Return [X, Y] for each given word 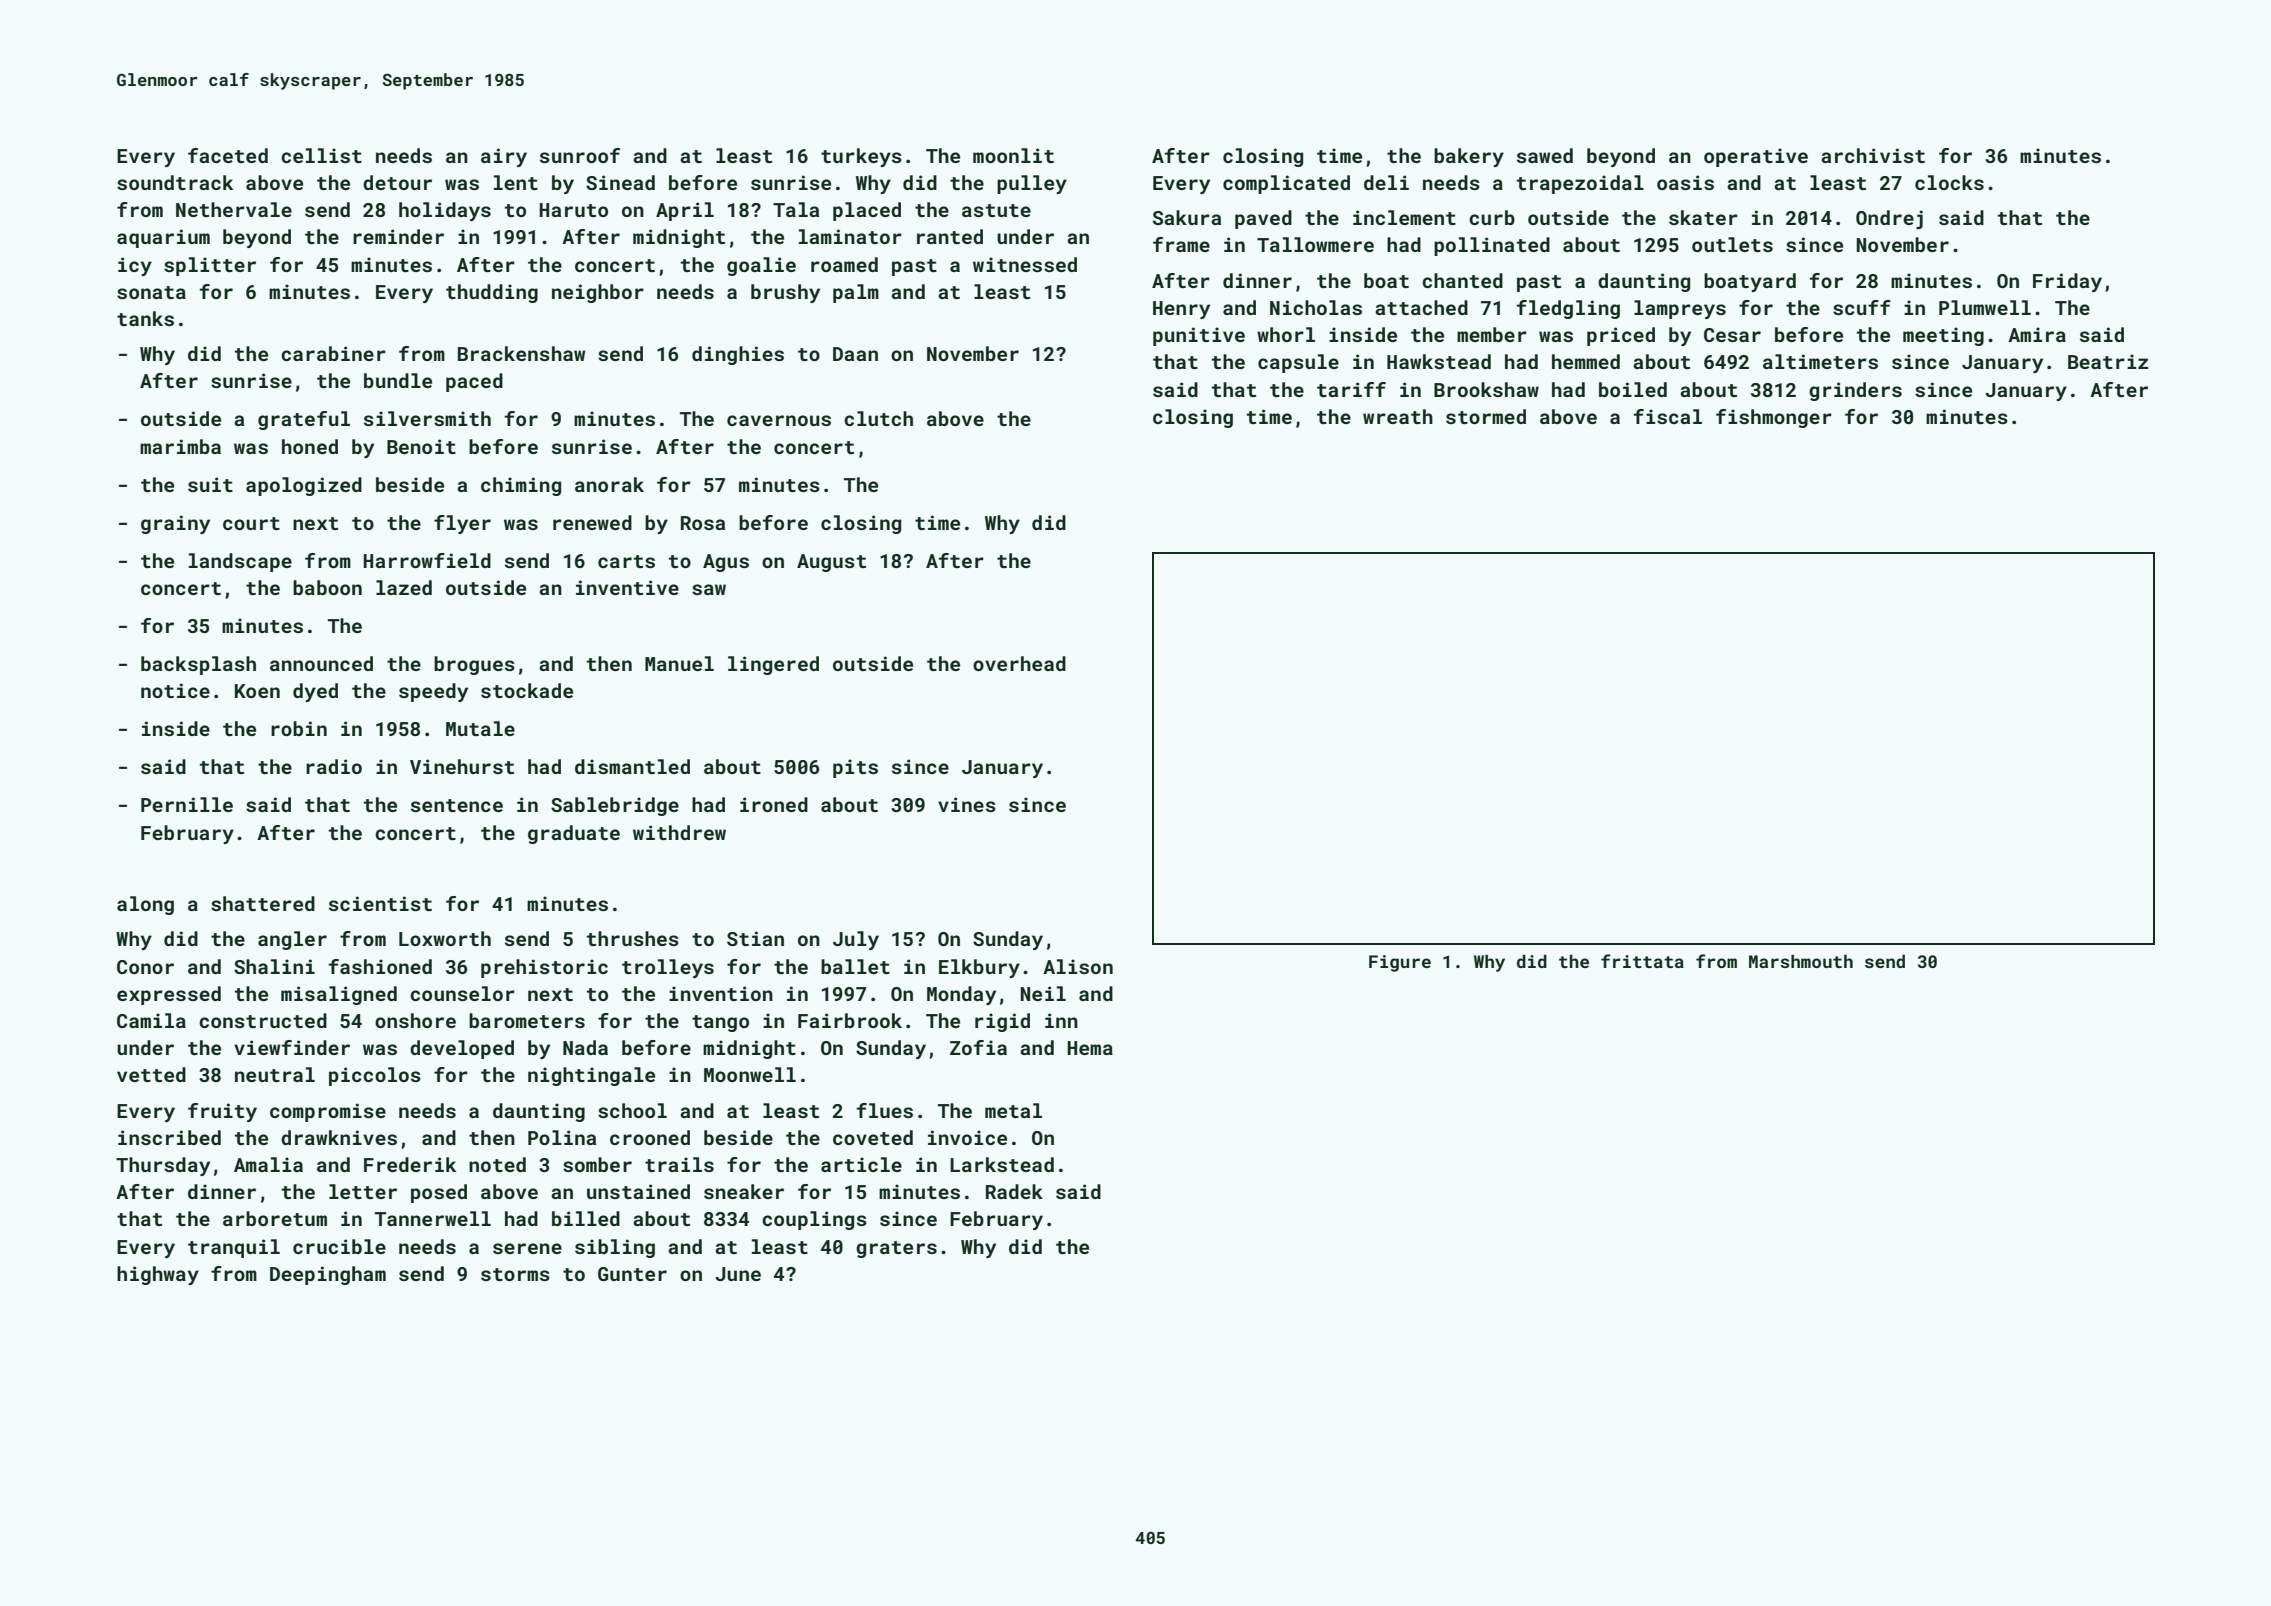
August [831, 563]
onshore [415, 1020]
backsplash [198, 665]
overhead [1019, 663]
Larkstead [1002, 1164]
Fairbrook [850, 1020]
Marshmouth [1801, 961]
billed [586, 1218]
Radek [1014, 1191]
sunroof [580, 155]
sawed [1545, 155]
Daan [855, 354]
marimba [180, 446]
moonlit [1013, 155]
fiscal [1668, 416]
